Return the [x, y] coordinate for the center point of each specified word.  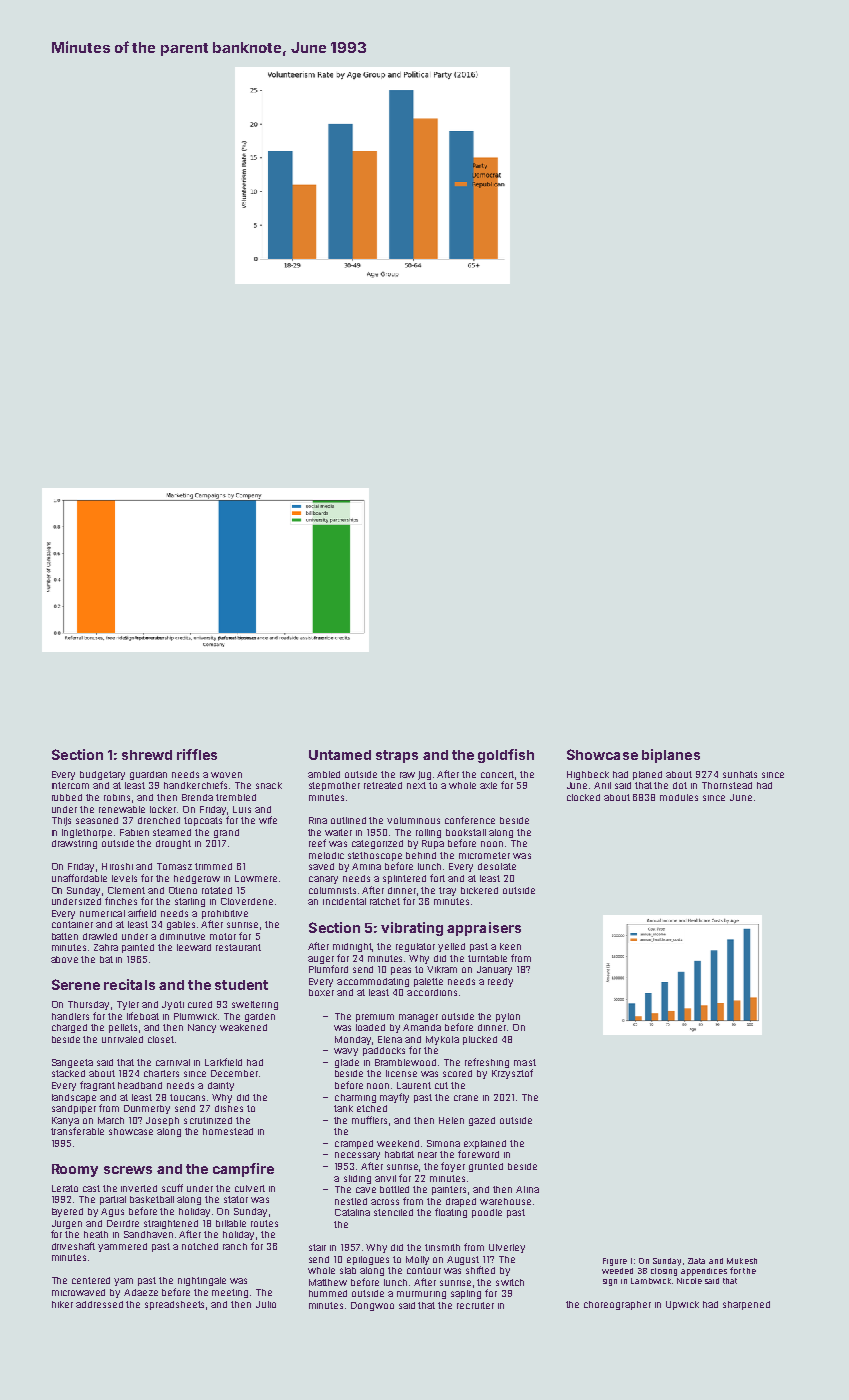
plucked [480, 1040]
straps [397, 756]
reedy [500, 982]
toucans [187, 1097]
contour [424, 1270]
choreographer [617, 1305]
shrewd [147, 755]
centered [91, 1280]
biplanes [671, 756]
